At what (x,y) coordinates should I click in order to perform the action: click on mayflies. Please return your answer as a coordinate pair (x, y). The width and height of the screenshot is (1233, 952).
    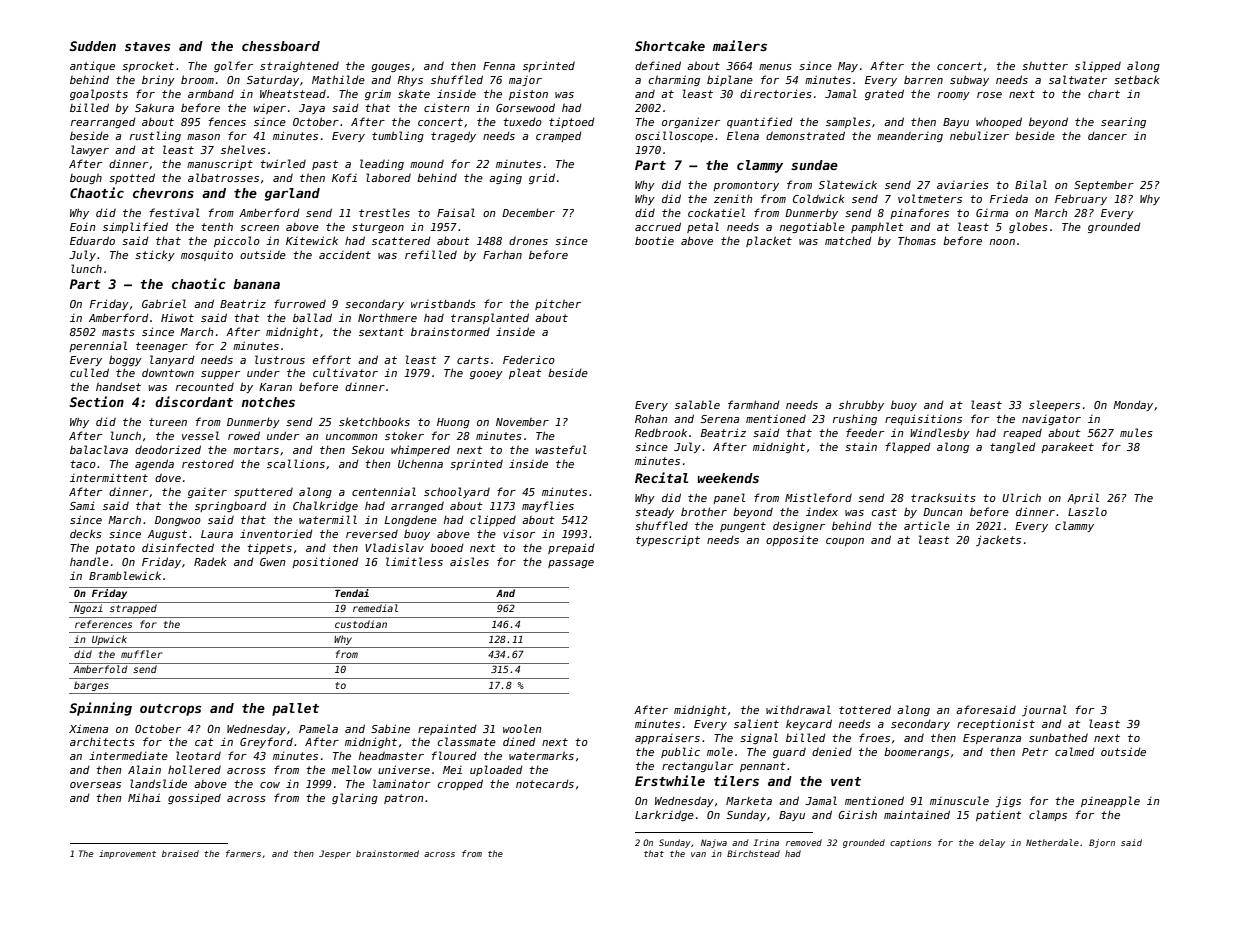
    Looking at the image, I should click on (548, 506).
